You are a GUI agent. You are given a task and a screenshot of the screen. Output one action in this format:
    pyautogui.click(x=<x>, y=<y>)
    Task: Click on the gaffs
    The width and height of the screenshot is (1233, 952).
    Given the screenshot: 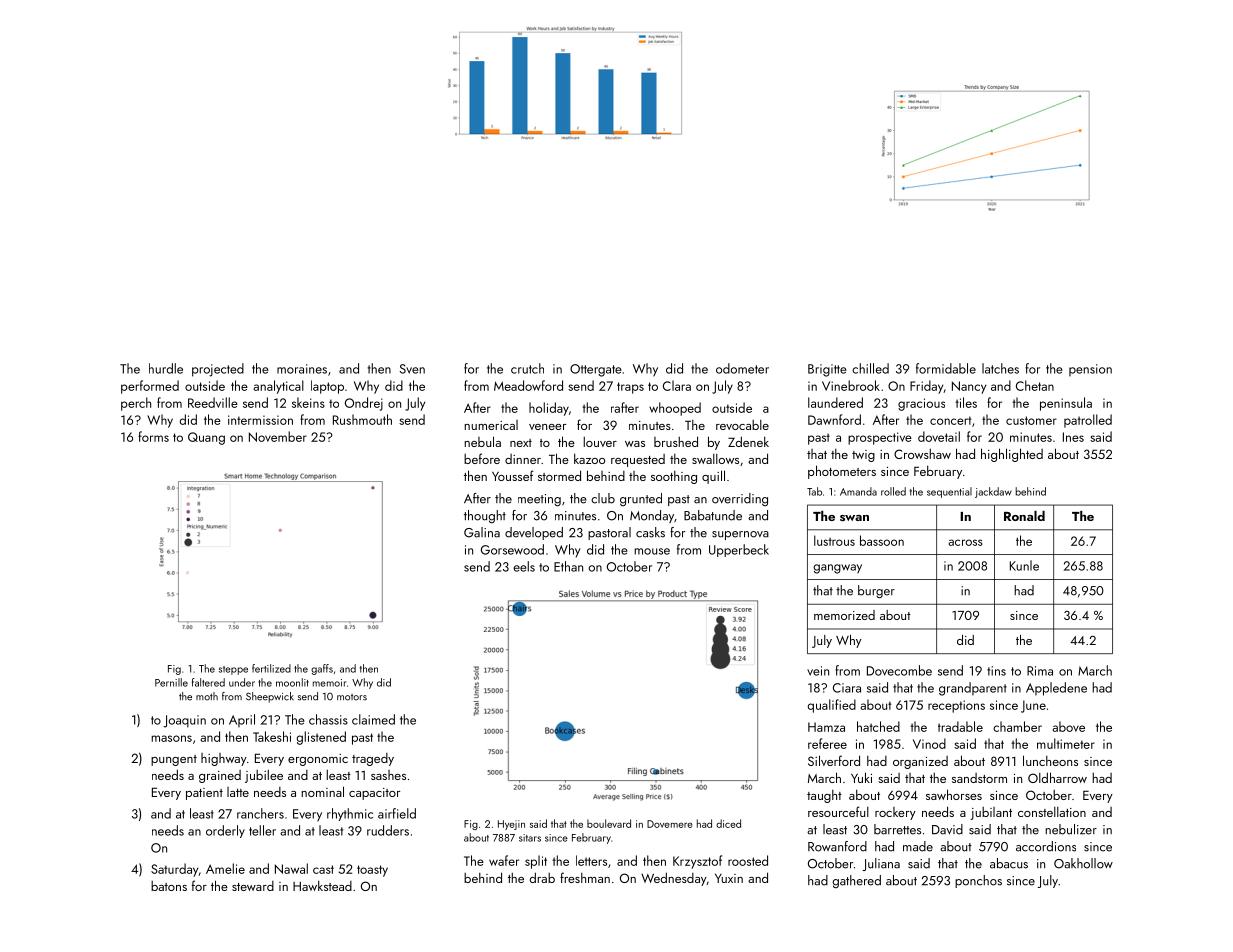 What is the action you would take?
    pyautogui.click(x=322, y=669)
